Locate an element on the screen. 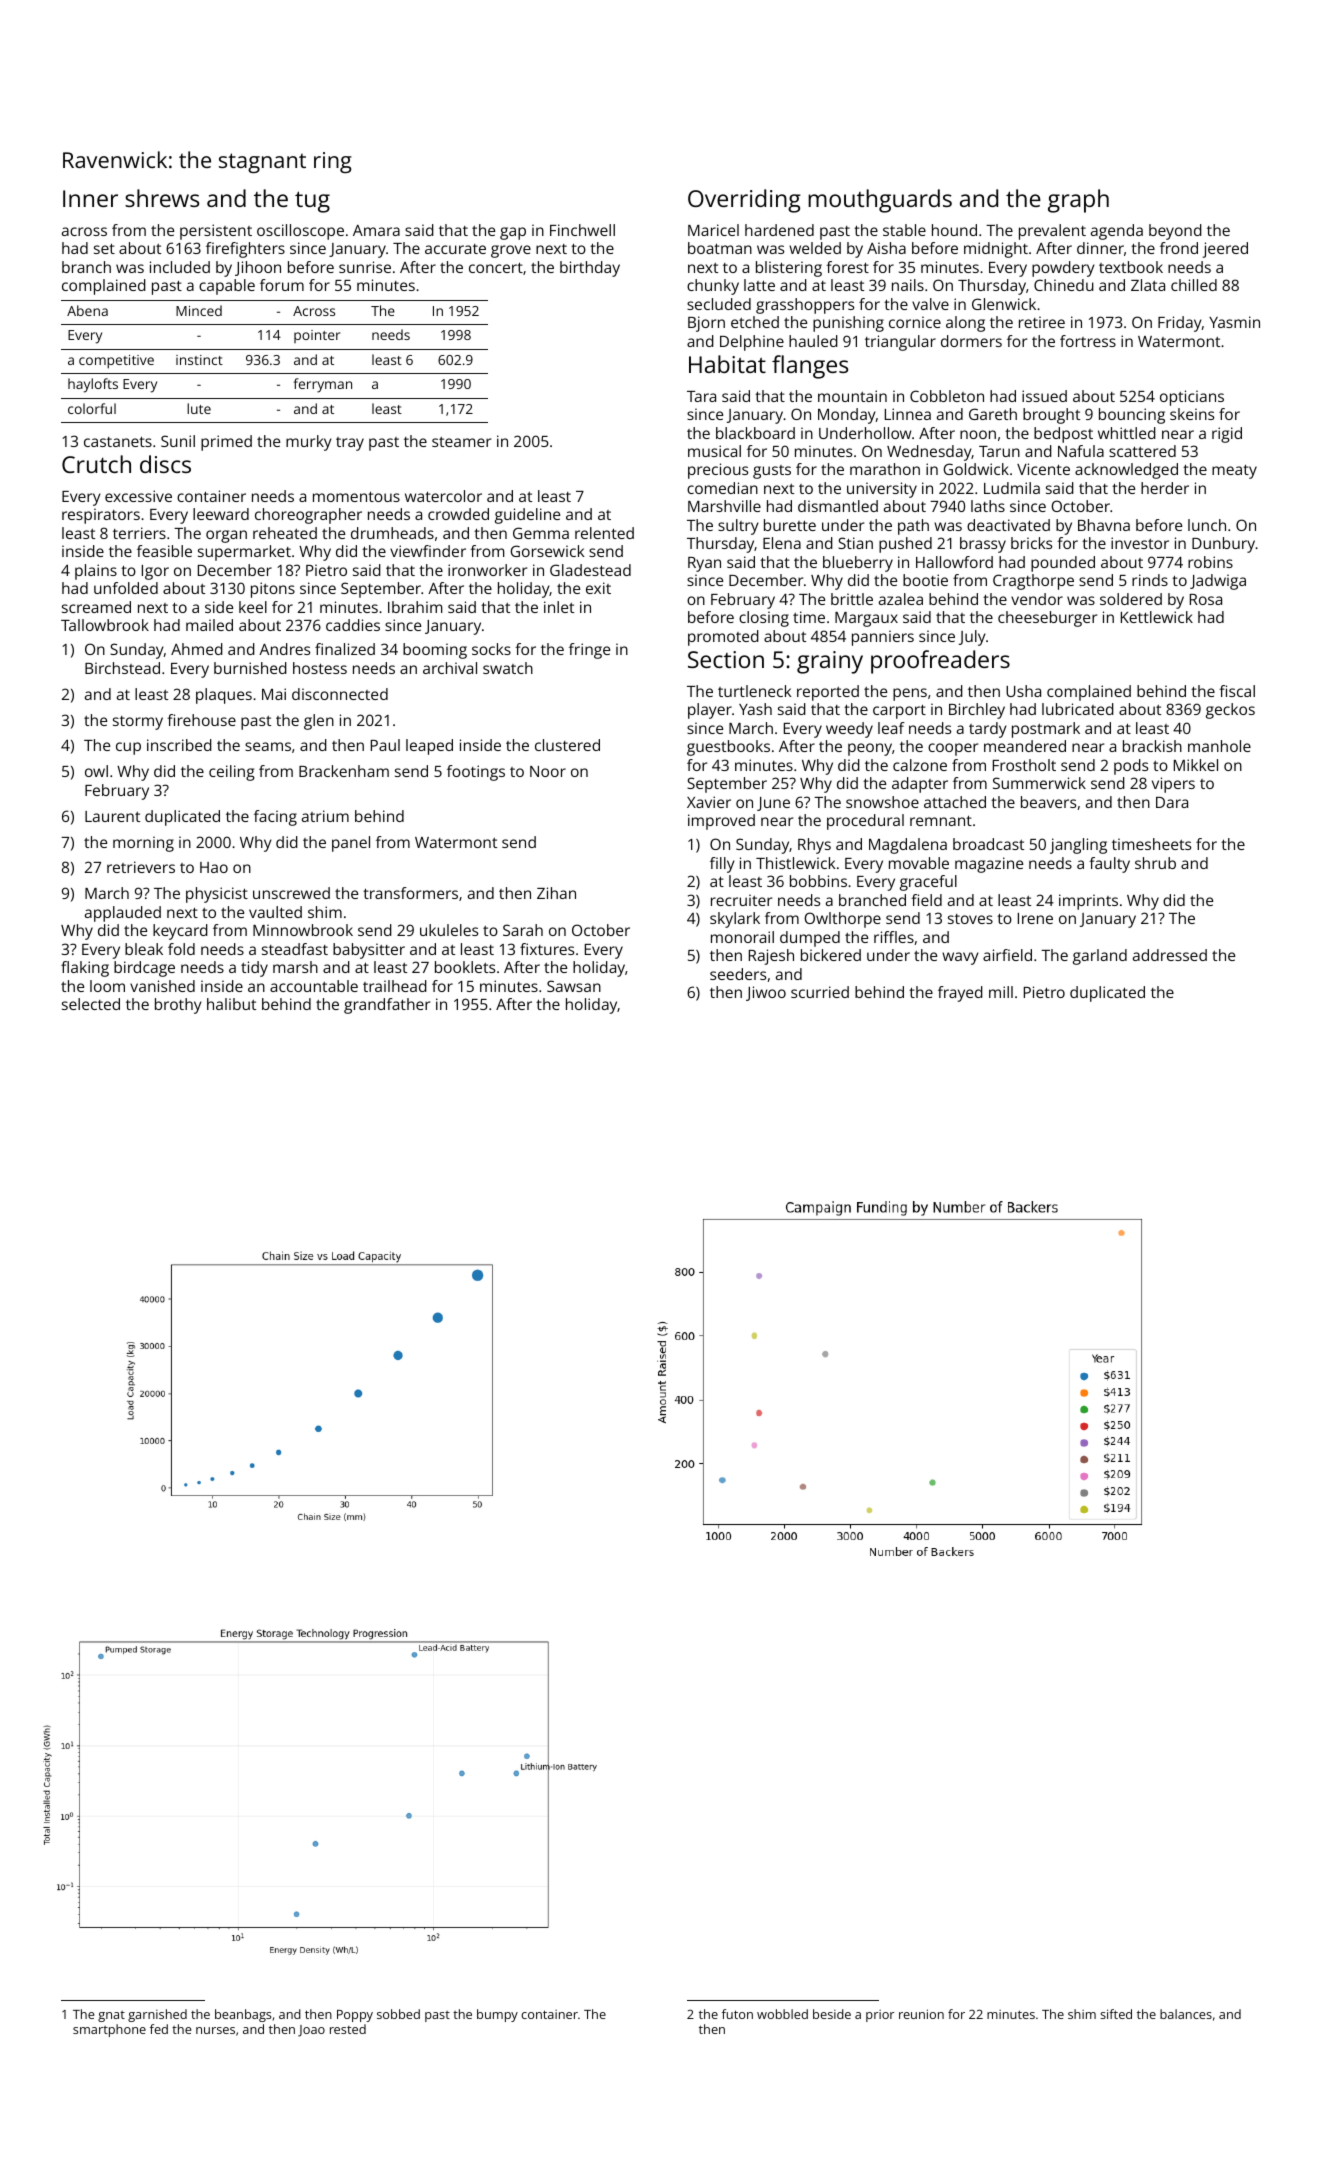  bumpy is located at coordinates (497, 2015).
